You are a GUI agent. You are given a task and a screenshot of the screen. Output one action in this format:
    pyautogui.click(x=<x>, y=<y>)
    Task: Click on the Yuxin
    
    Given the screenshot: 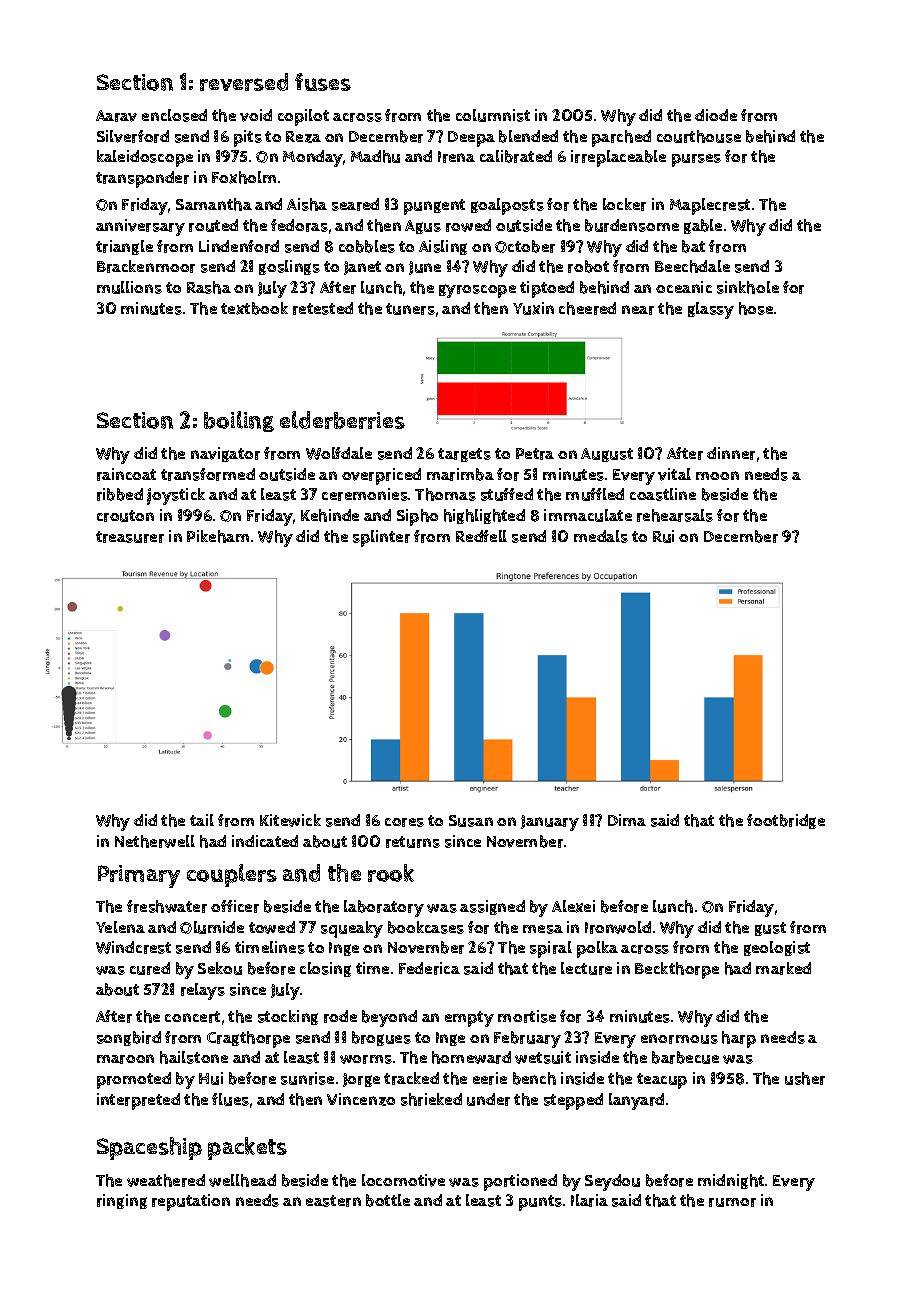 What is the action you would take?
    pyautogui.click(x=533, y=308)
